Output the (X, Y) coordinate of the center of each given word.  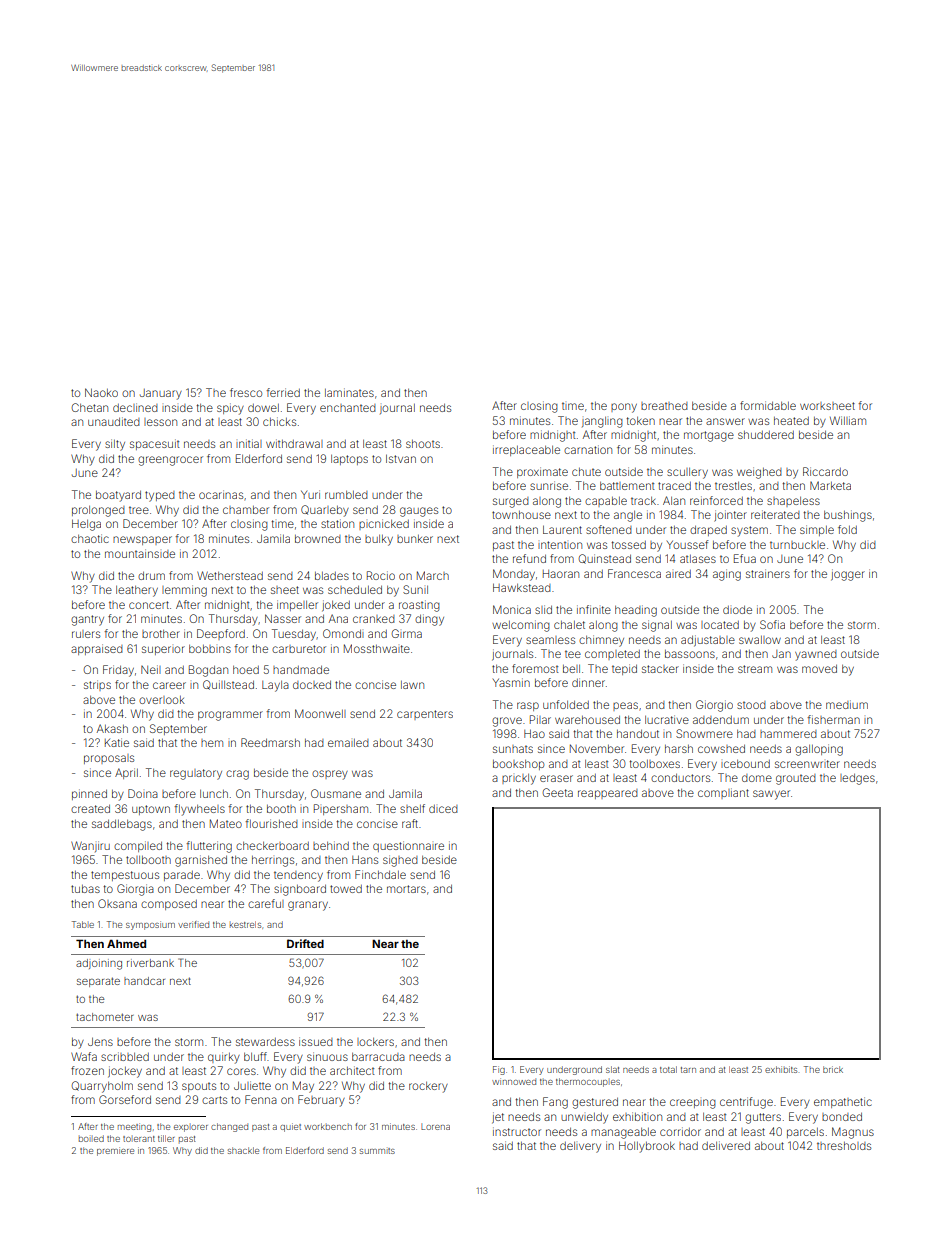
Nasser (283, 618)
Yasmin (511, 682)
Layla (275, 686)
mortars (406, 889)
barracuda (378, 1057)
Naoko (101, 392)
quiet (290, 1127)
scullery (687, 473)
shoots (423, 444)
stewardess (265, 1042)
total (668, 1069)
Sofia (772, 624)
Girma (406, 633)
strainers (768, 573)
